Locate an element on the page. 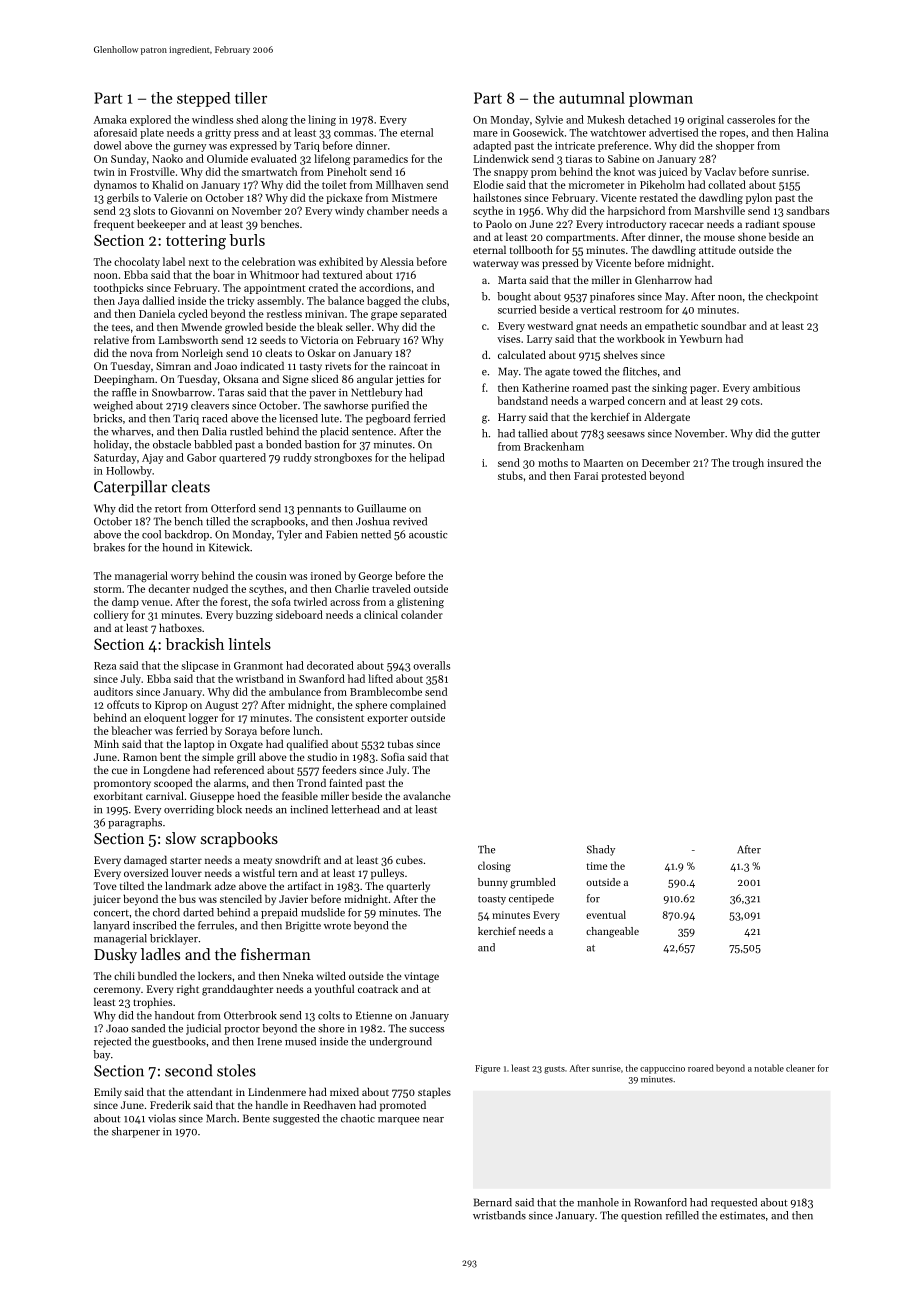 This document has height=1308, width=924. stepped is located at coordinates (203, 99).
